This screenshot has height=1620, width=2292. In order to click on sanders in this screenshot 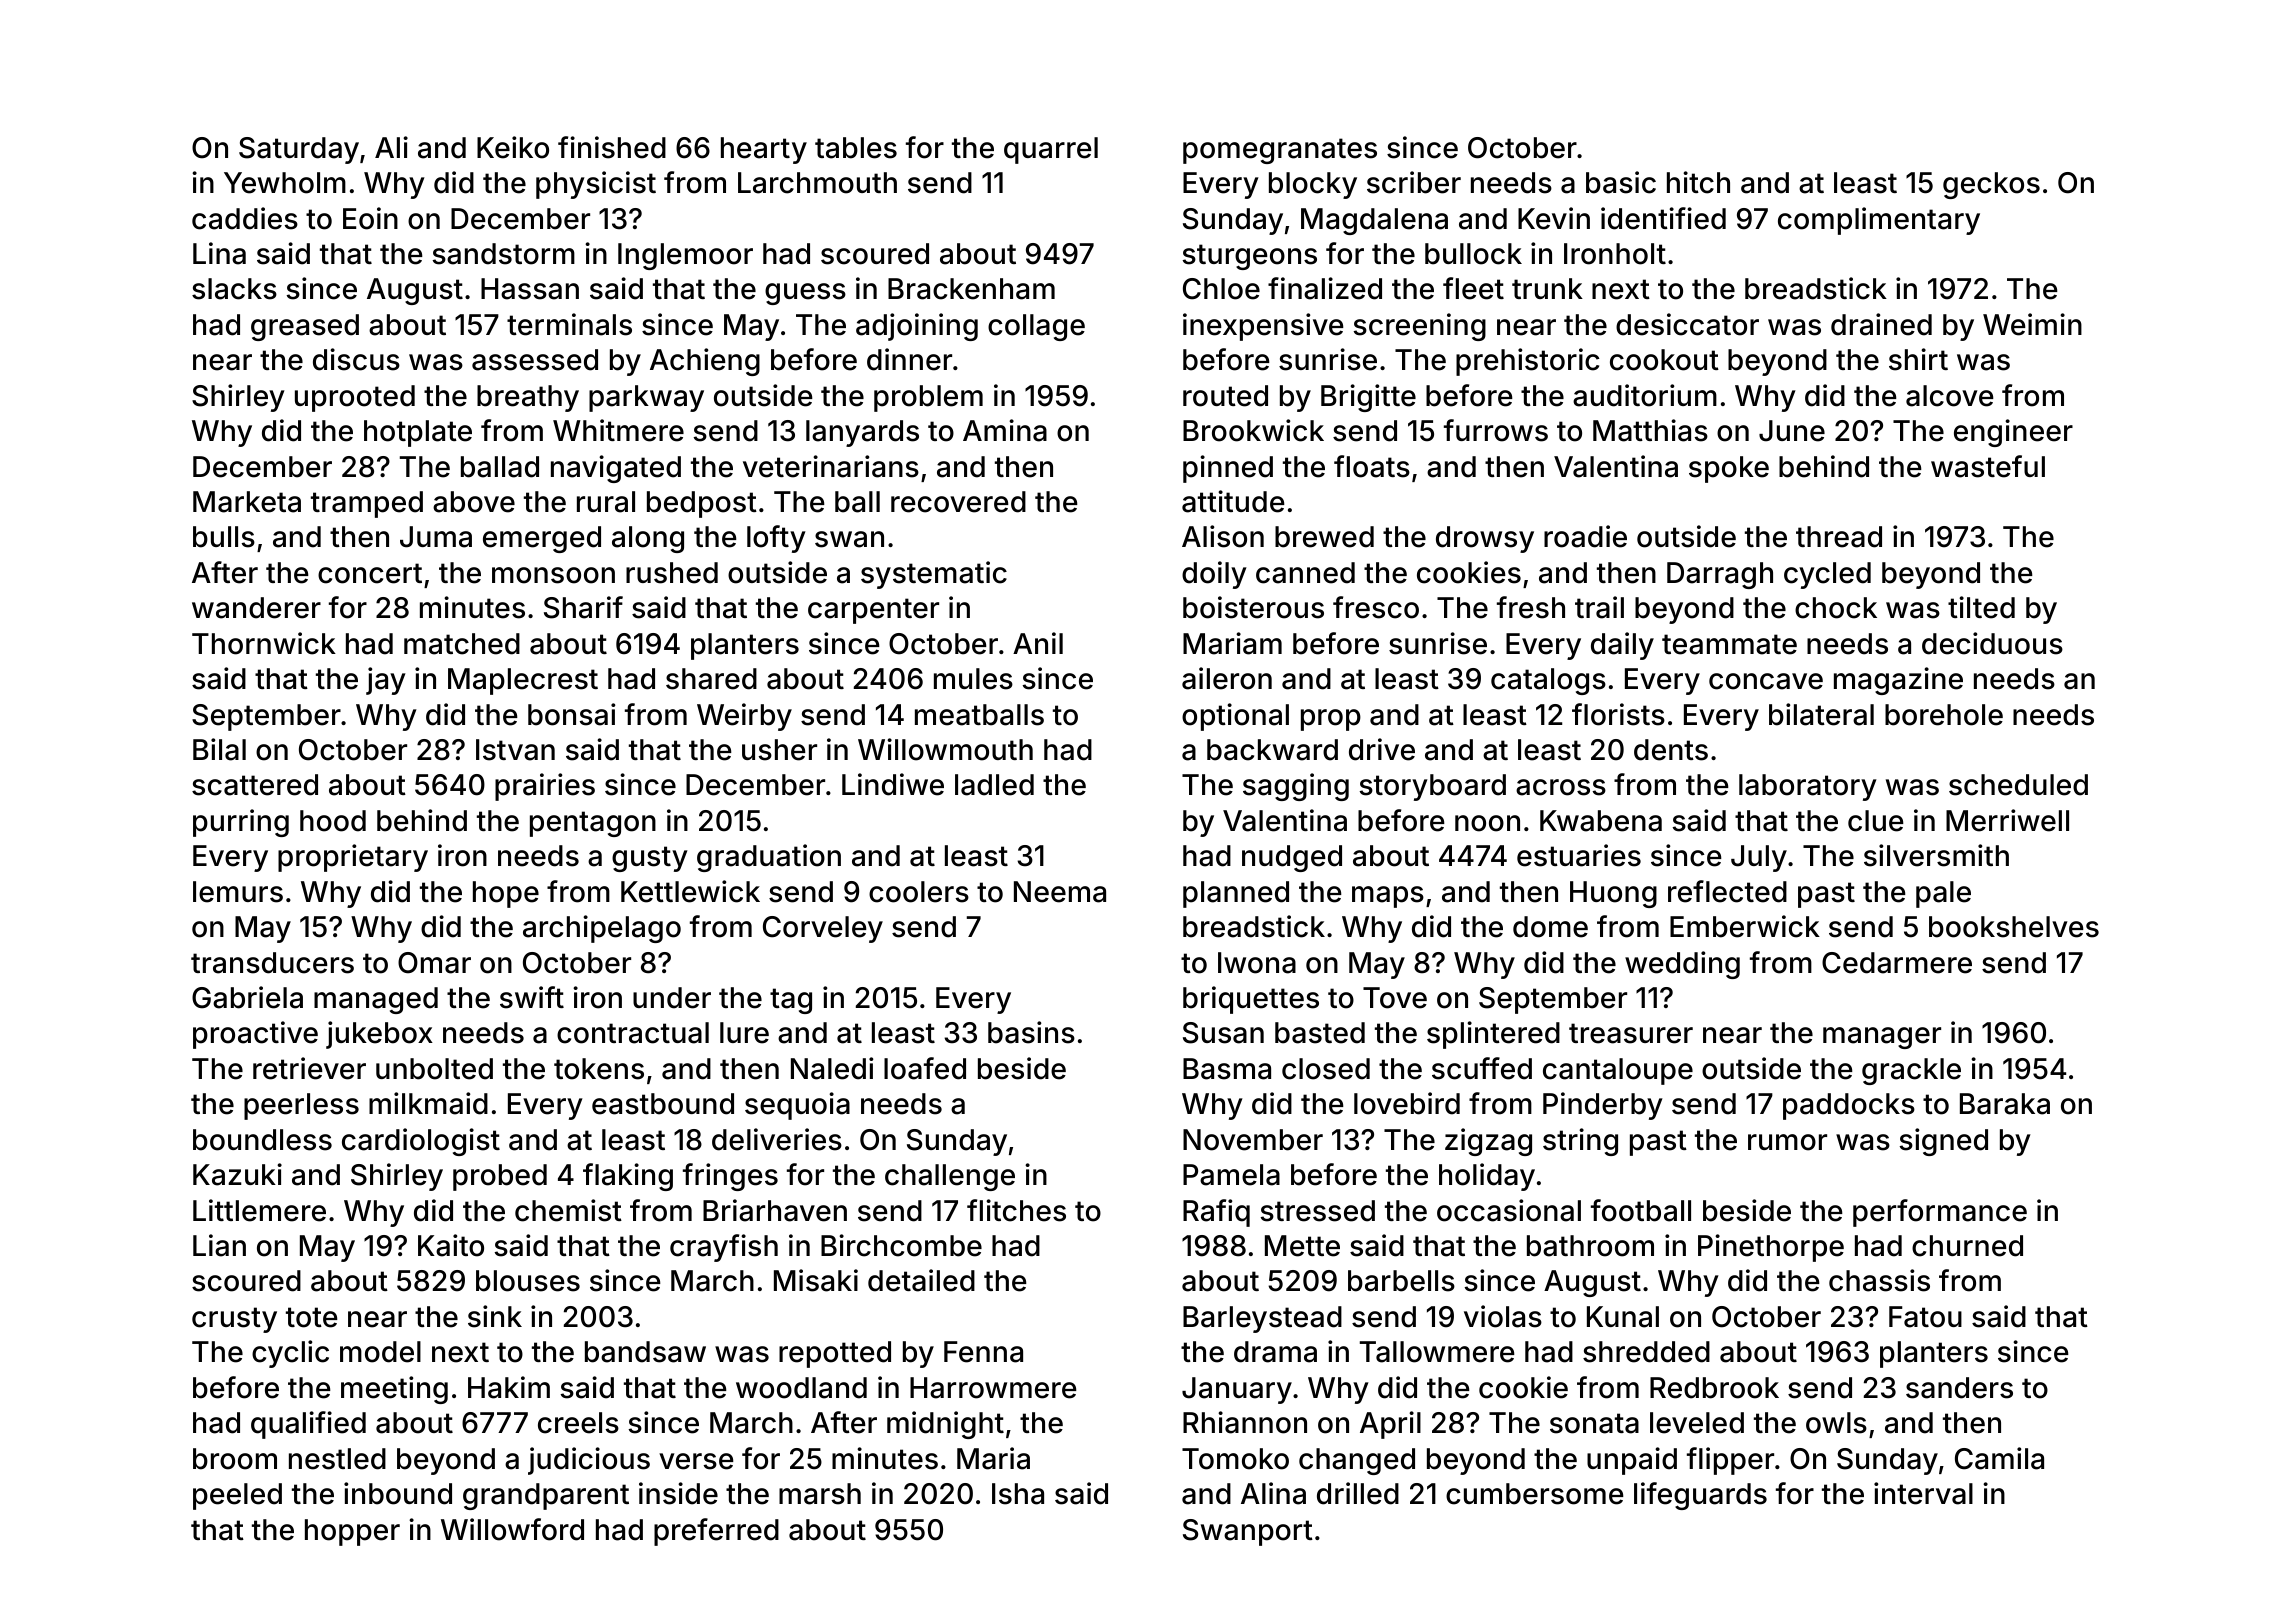, I will do `click(1959, 1388)`.
